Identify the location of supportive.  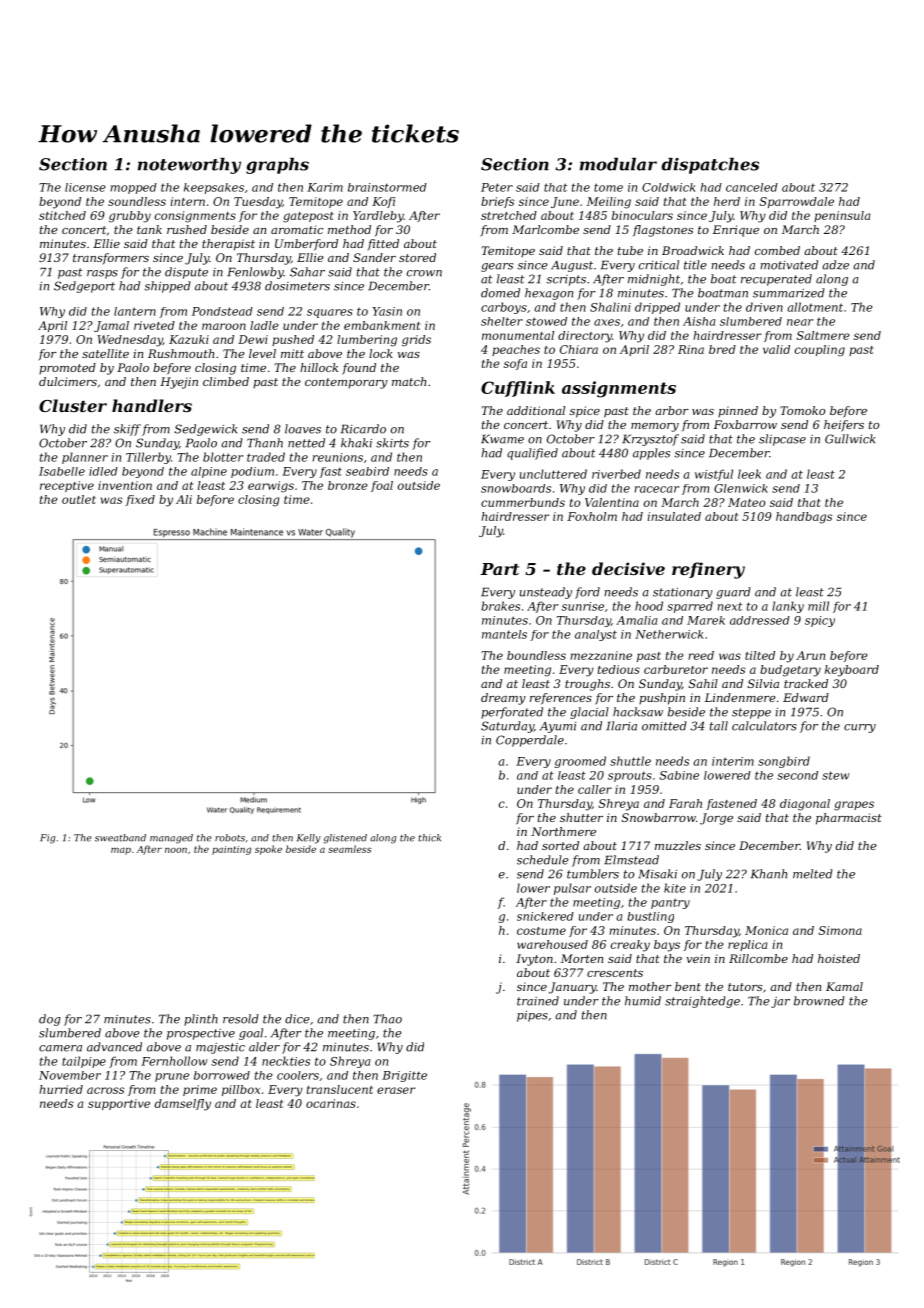
(119, 1104).
